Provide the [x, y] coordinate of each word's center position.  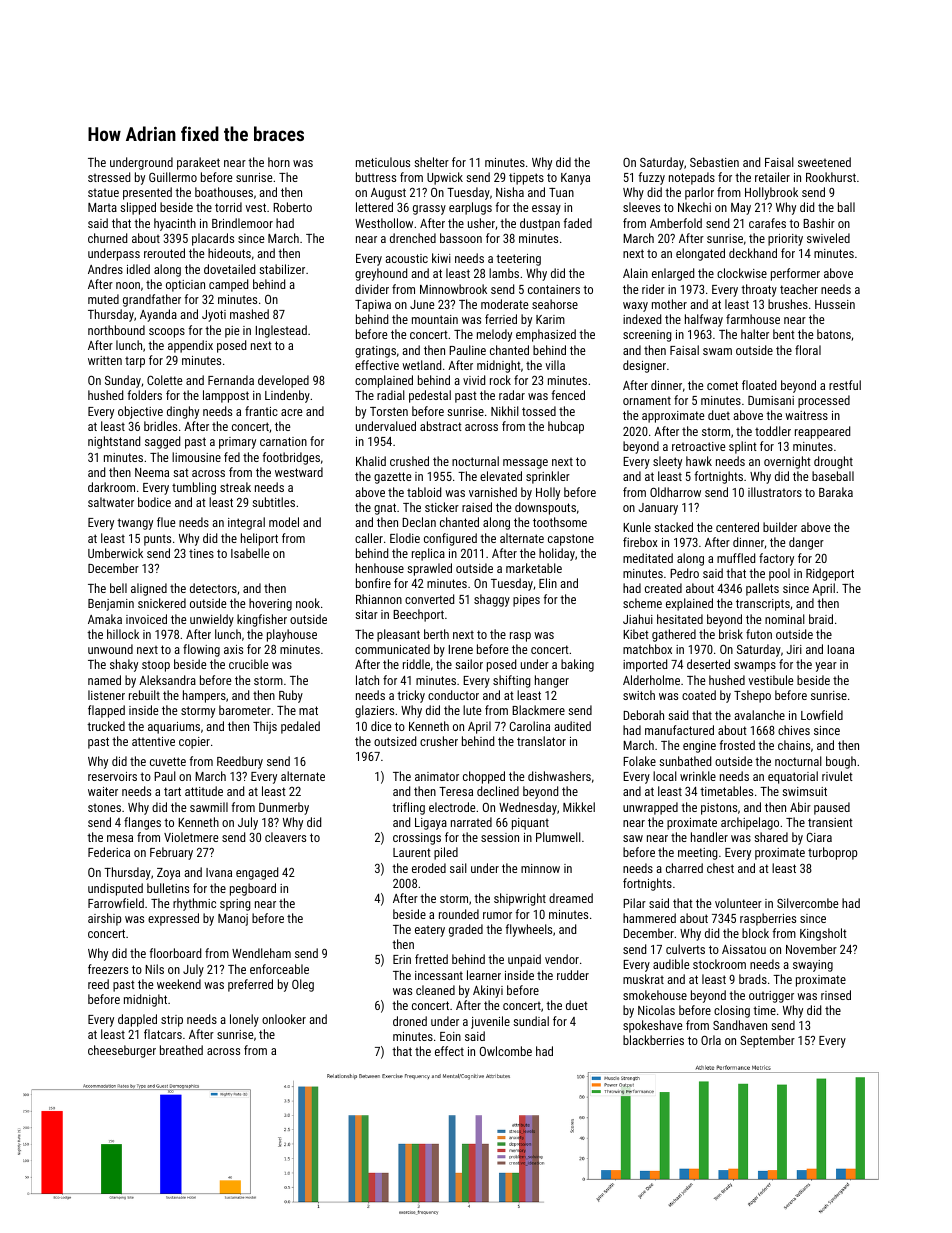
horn [279, 162]
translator [541, 741]
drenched [413, 238]
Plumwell [558, 837]
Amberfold [676, 223]
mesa [120, 838]
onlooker [284, 1019]
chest [720, 868]
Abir [800, 807]
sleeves [641, 207]
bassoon [461, 238]
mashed [249, 314]
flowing [201, 650]
